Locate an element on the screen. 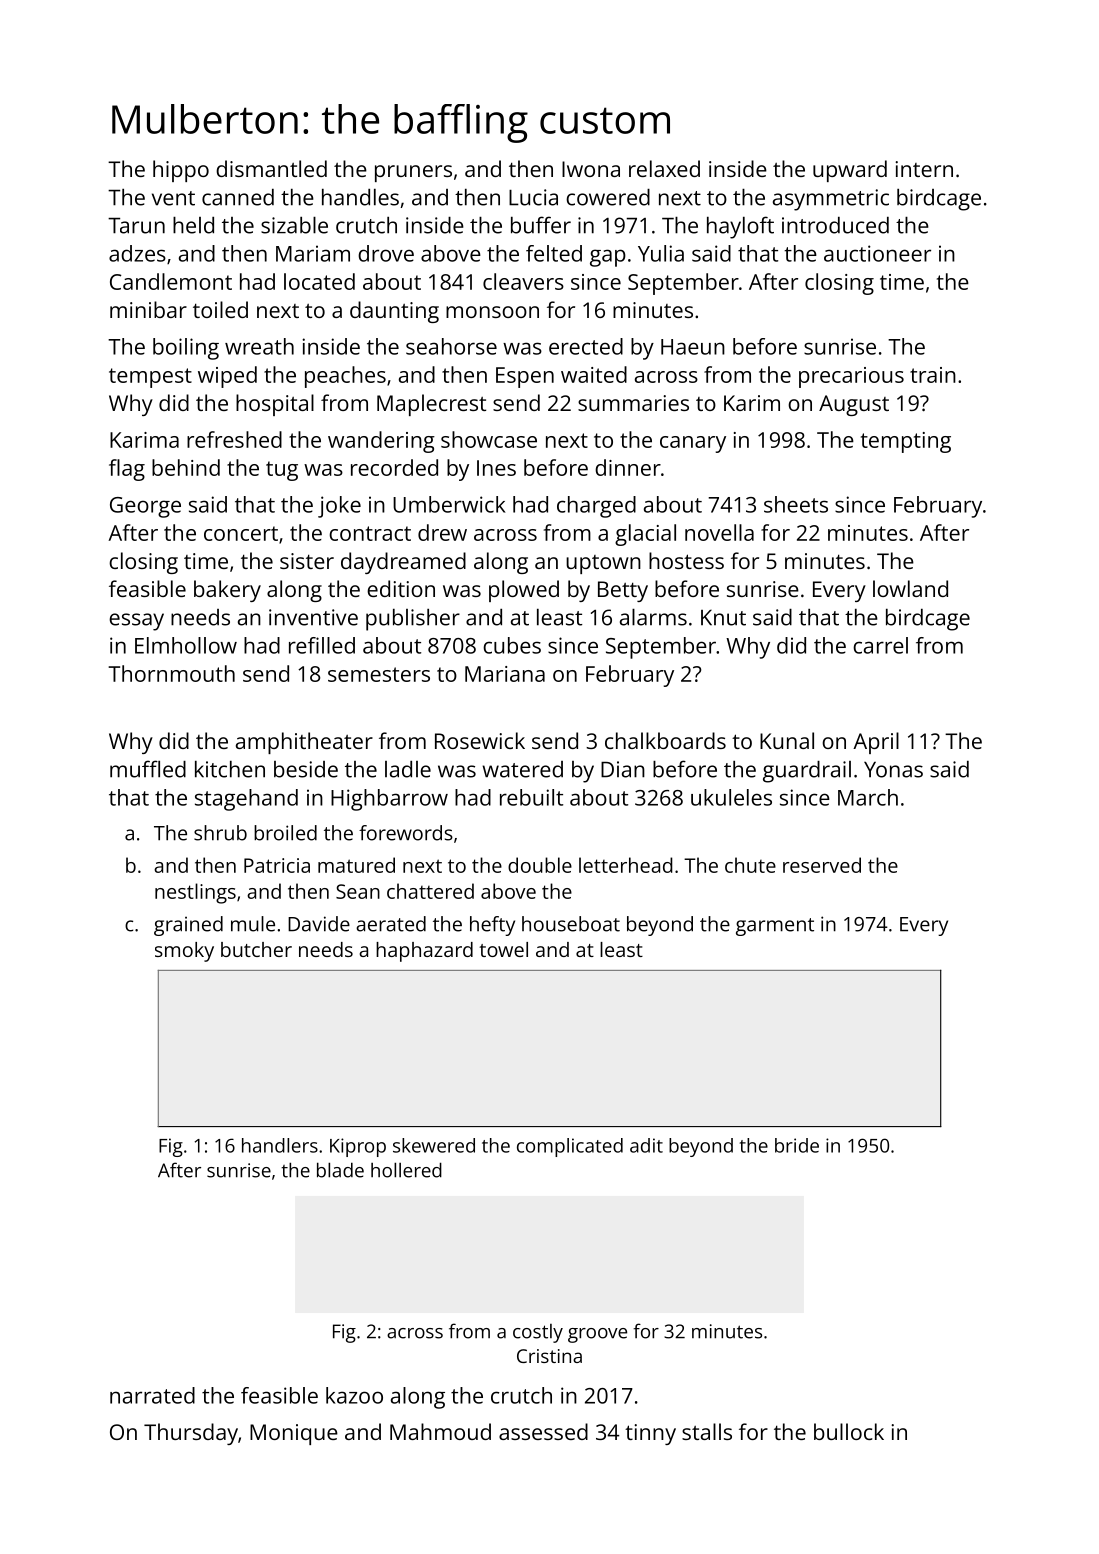 The height and width of the screenshot is (1554, 1099). garment is located at coordinates (775, 927).
